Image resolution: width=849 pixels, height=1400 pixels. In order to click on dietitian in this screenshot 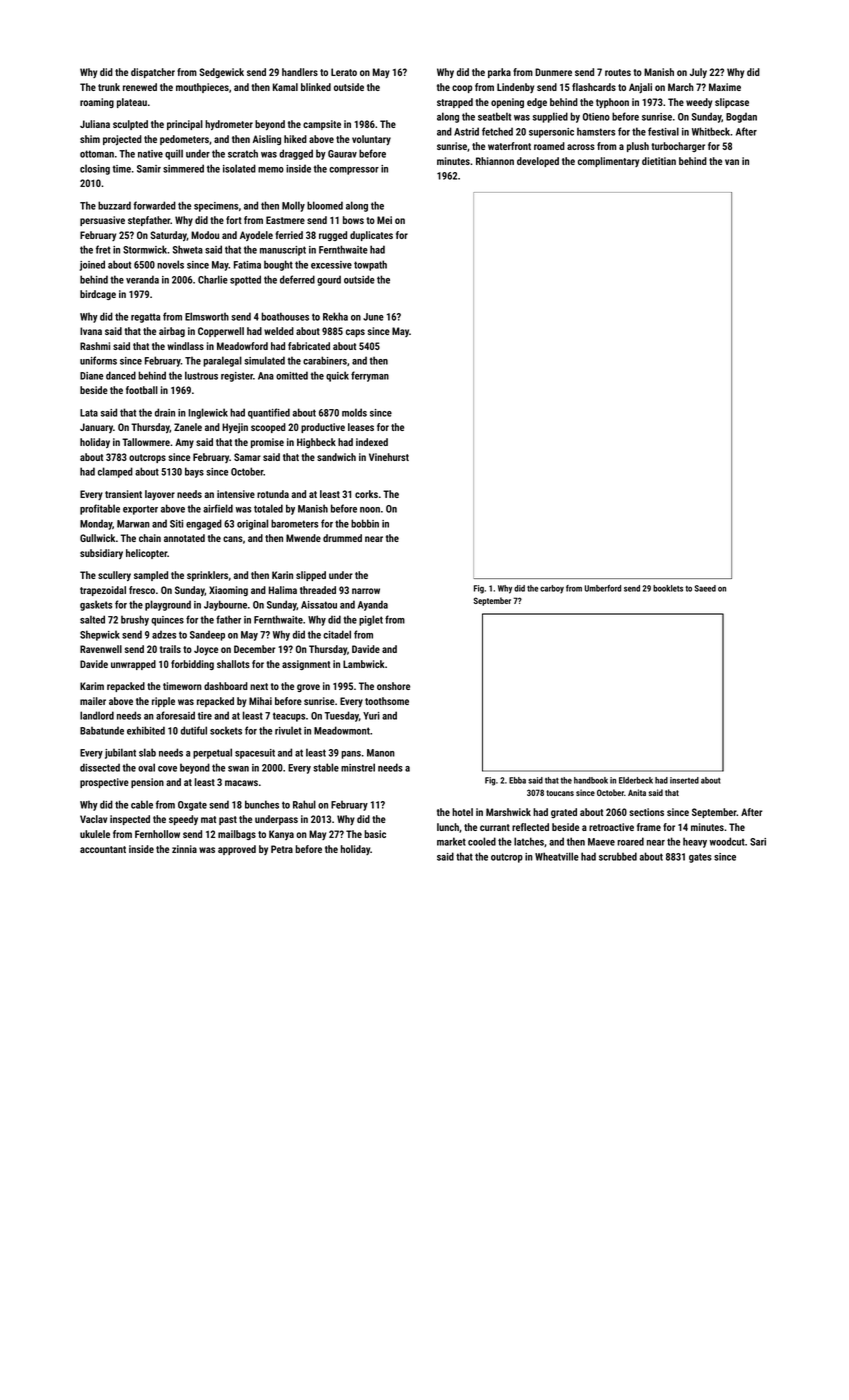, I will do `click(659, 161)`.
